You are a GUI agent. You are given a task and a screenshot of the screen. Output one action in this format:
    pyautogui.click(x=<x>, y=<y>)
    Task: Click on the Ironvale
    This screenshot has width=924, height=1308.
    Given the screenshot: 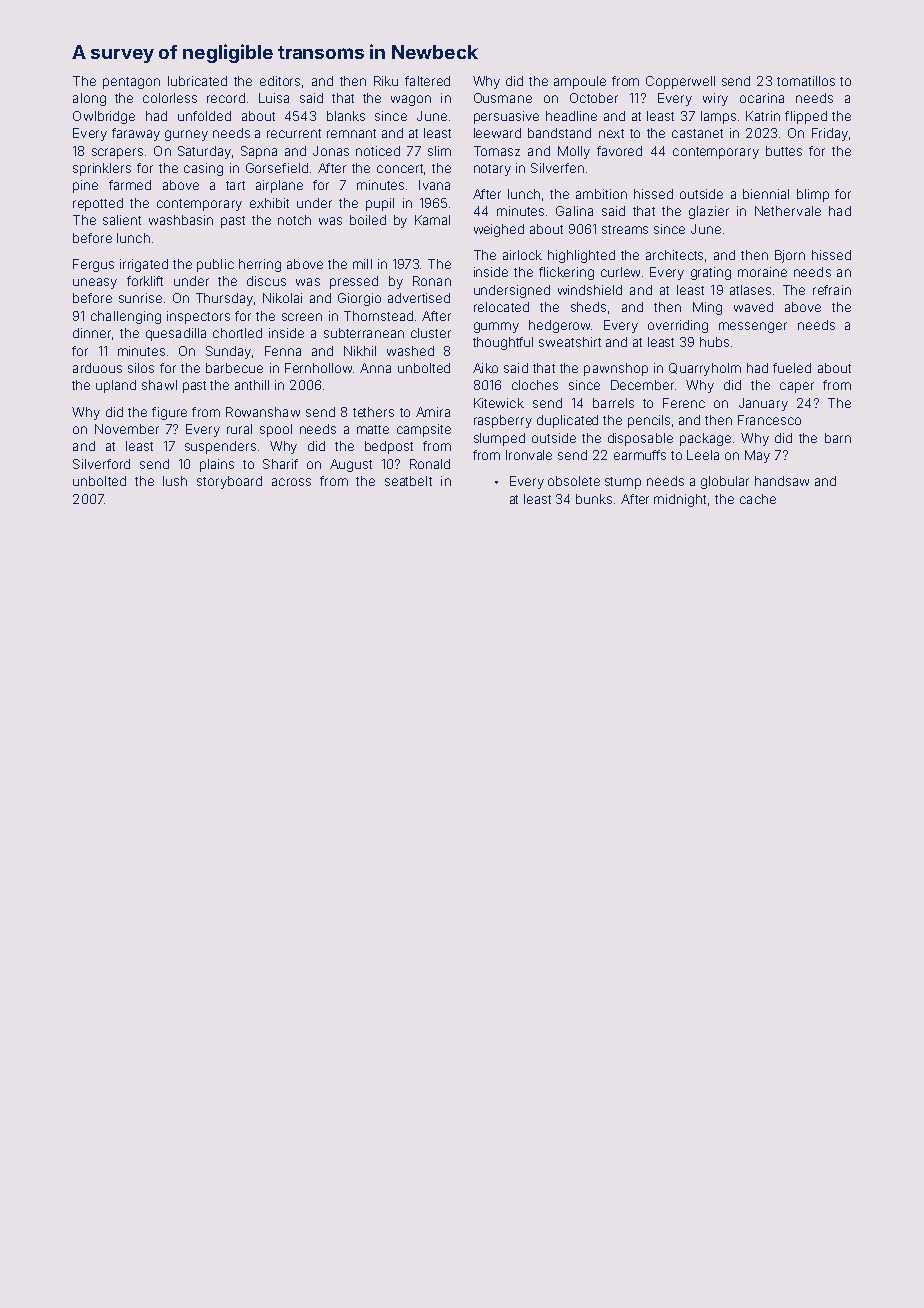 What is the action you would take?
    pyautogui.click(x=529, y=455)
